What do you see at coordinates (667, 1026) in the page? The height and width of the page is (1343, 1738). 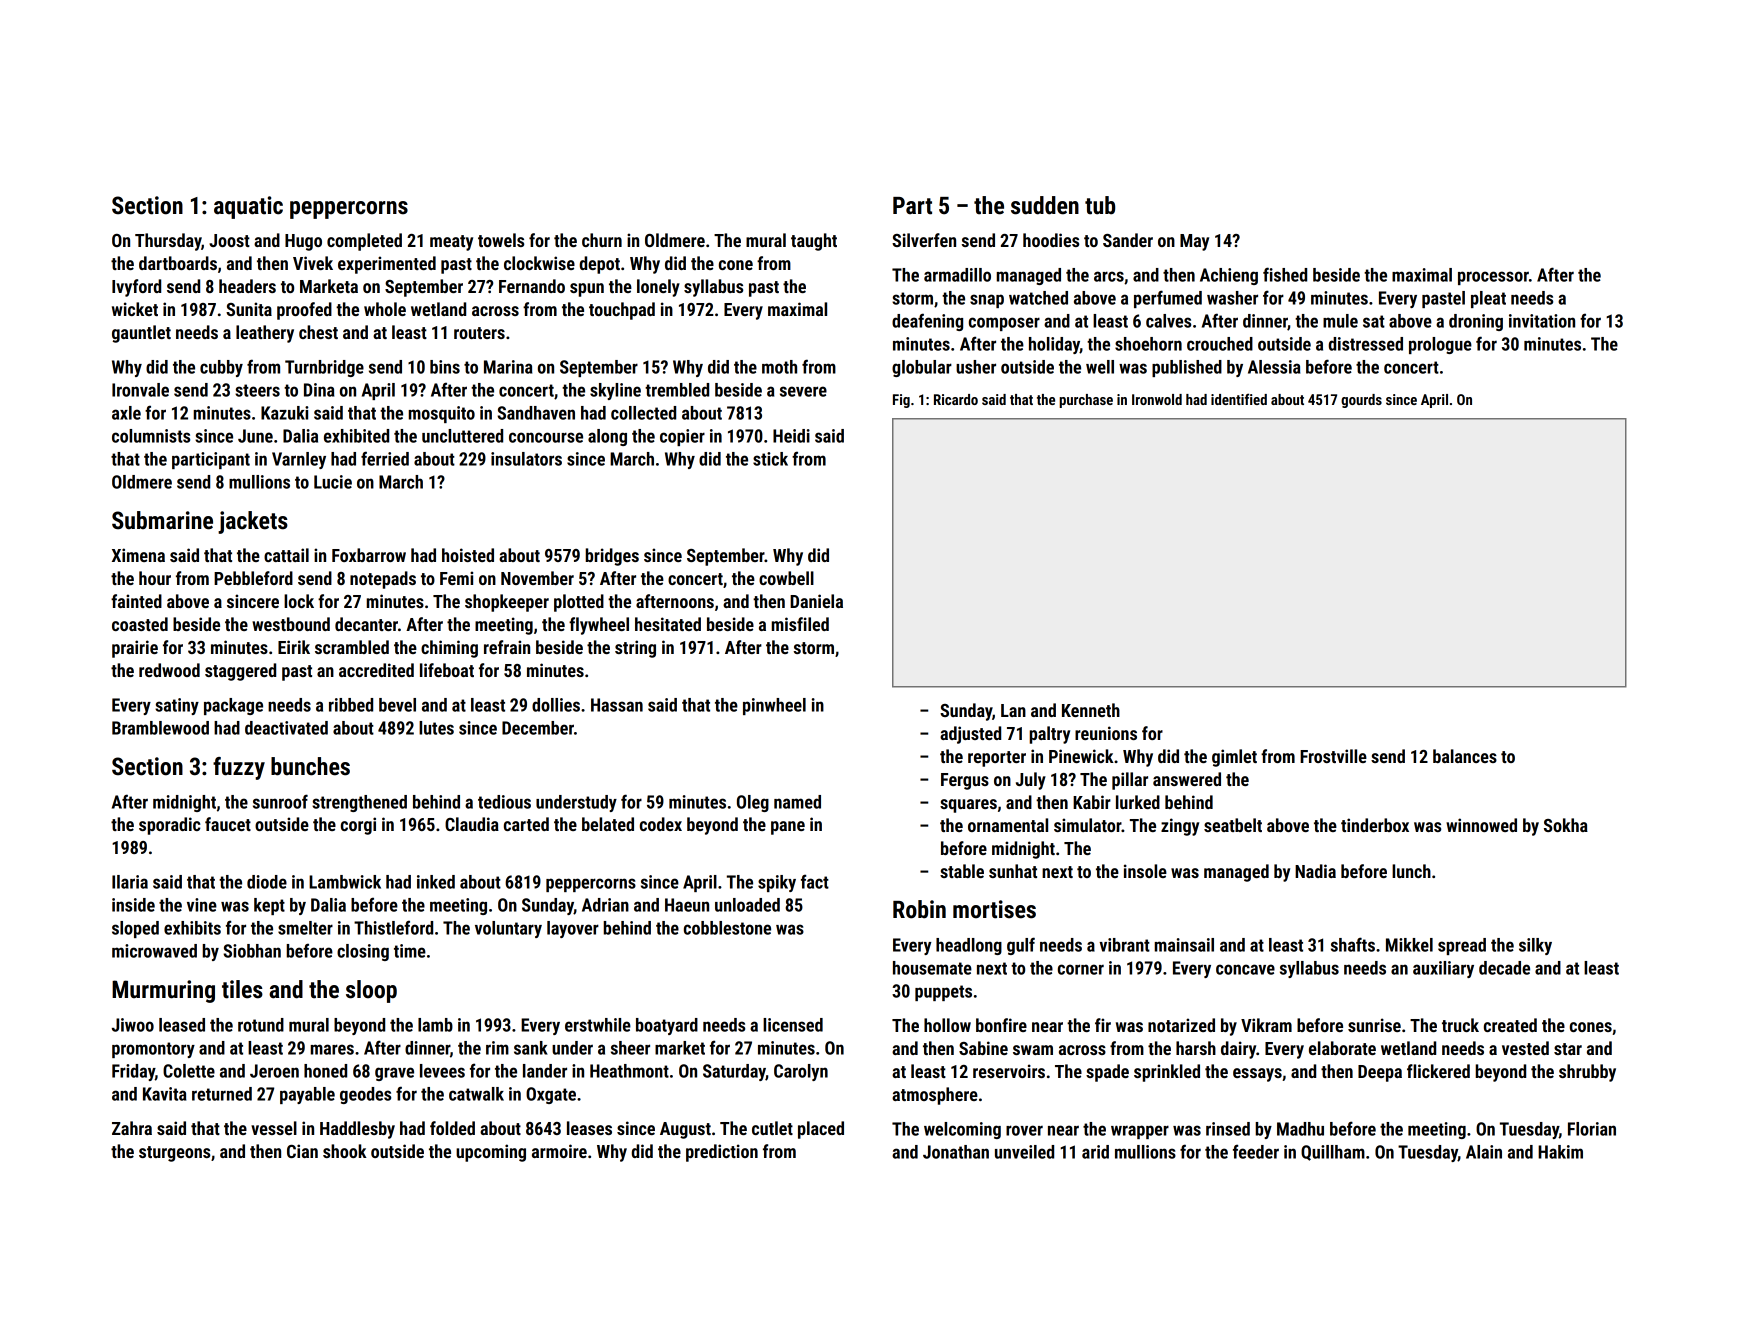 I see `boatyard` at bounding box center [667, 1026].
